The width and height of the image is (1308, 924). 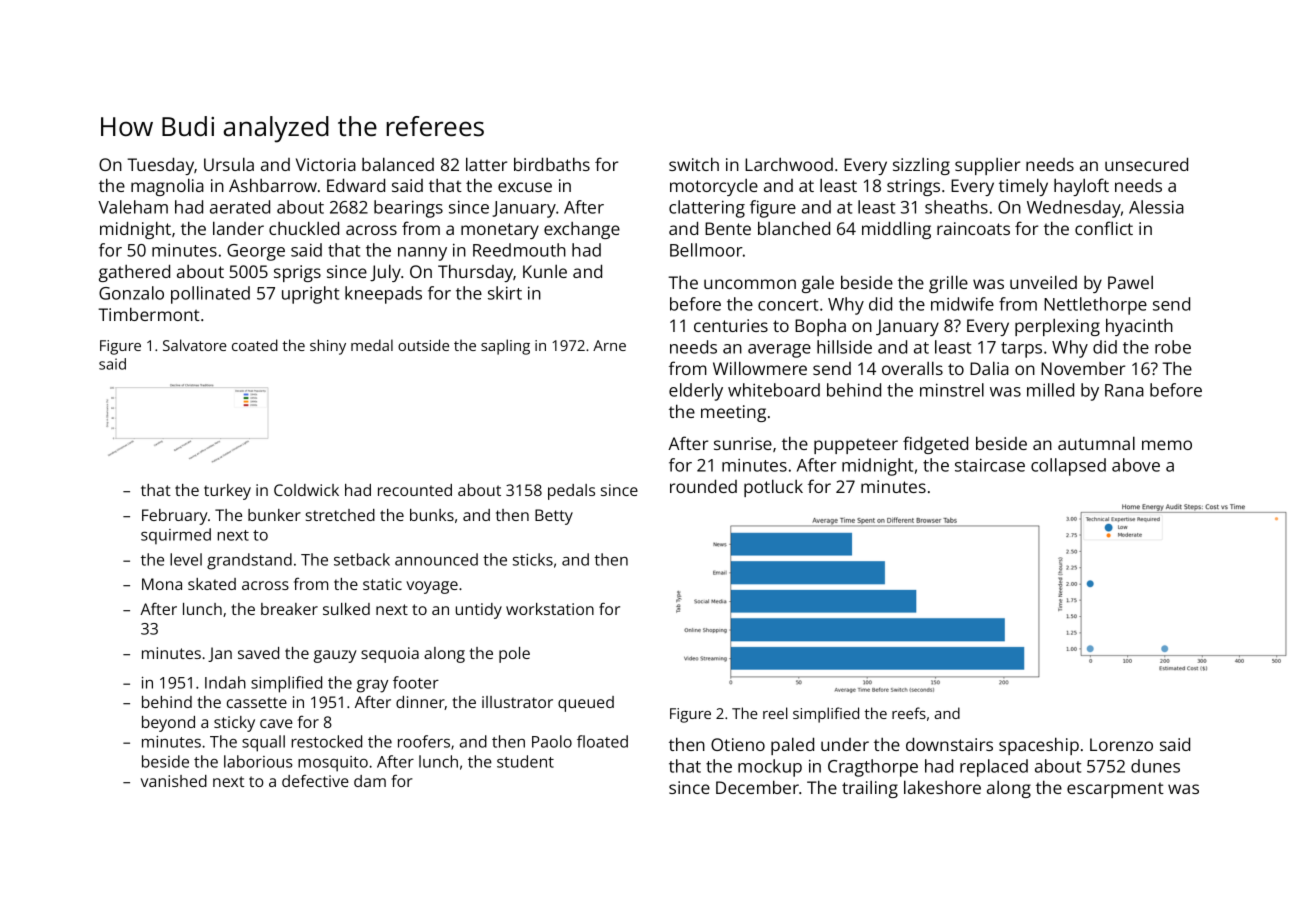 What do you see at coordinates (794, 228) in the image?
I see `blanched` at bounding box center [794, 228].
